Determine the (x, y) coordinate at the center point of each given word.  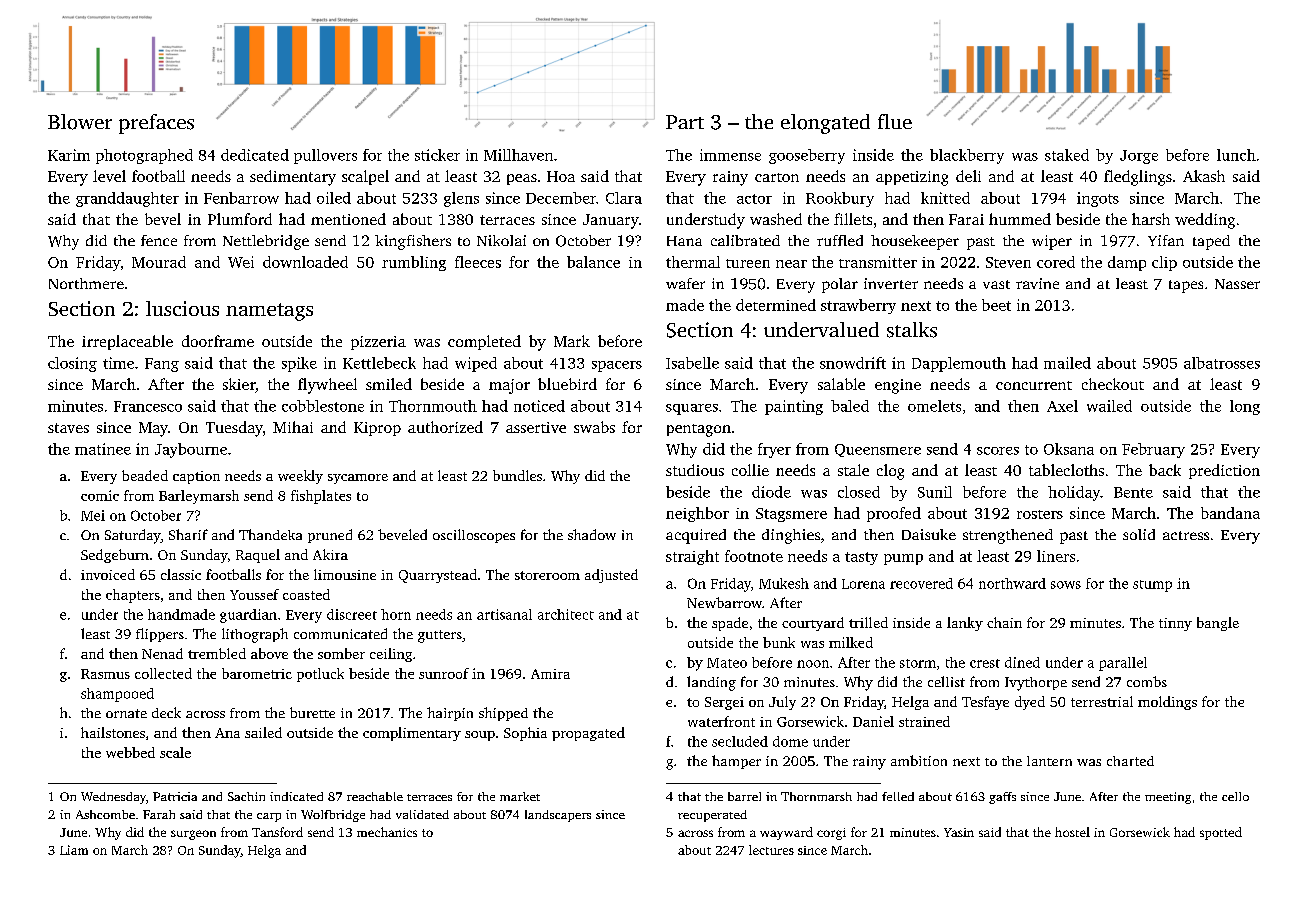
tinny (1175, 624)
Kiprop (377, 429)
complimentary (412, 734)
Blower (80, 122)
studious (695, 470)
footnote (754, 556)
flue (895, 121)
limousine (345, 574)
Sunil (935, 492)
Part (685, 122)
